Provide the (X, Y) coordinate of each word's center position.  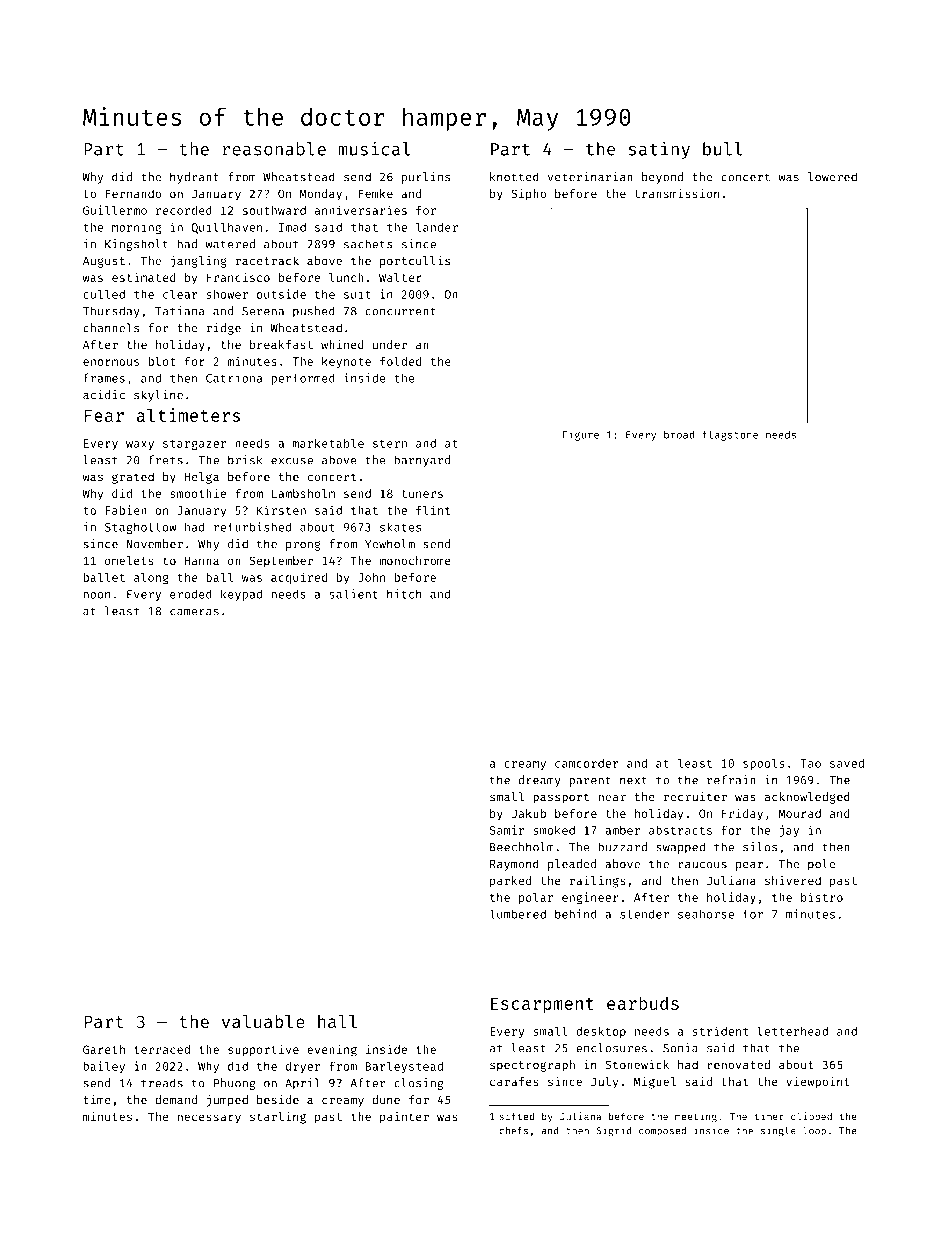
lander (437, 227)
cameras (194, 612)
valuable (263, 1021)
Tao (810, 763)
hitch (404, 594)
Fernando (133, 193)
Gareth (104, 1049)
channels (111, 328)
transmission (677, 193)
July (604, 1083)
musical (374, 149)
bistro (822, 897)
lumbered (518, 914)
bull (722, 149)
